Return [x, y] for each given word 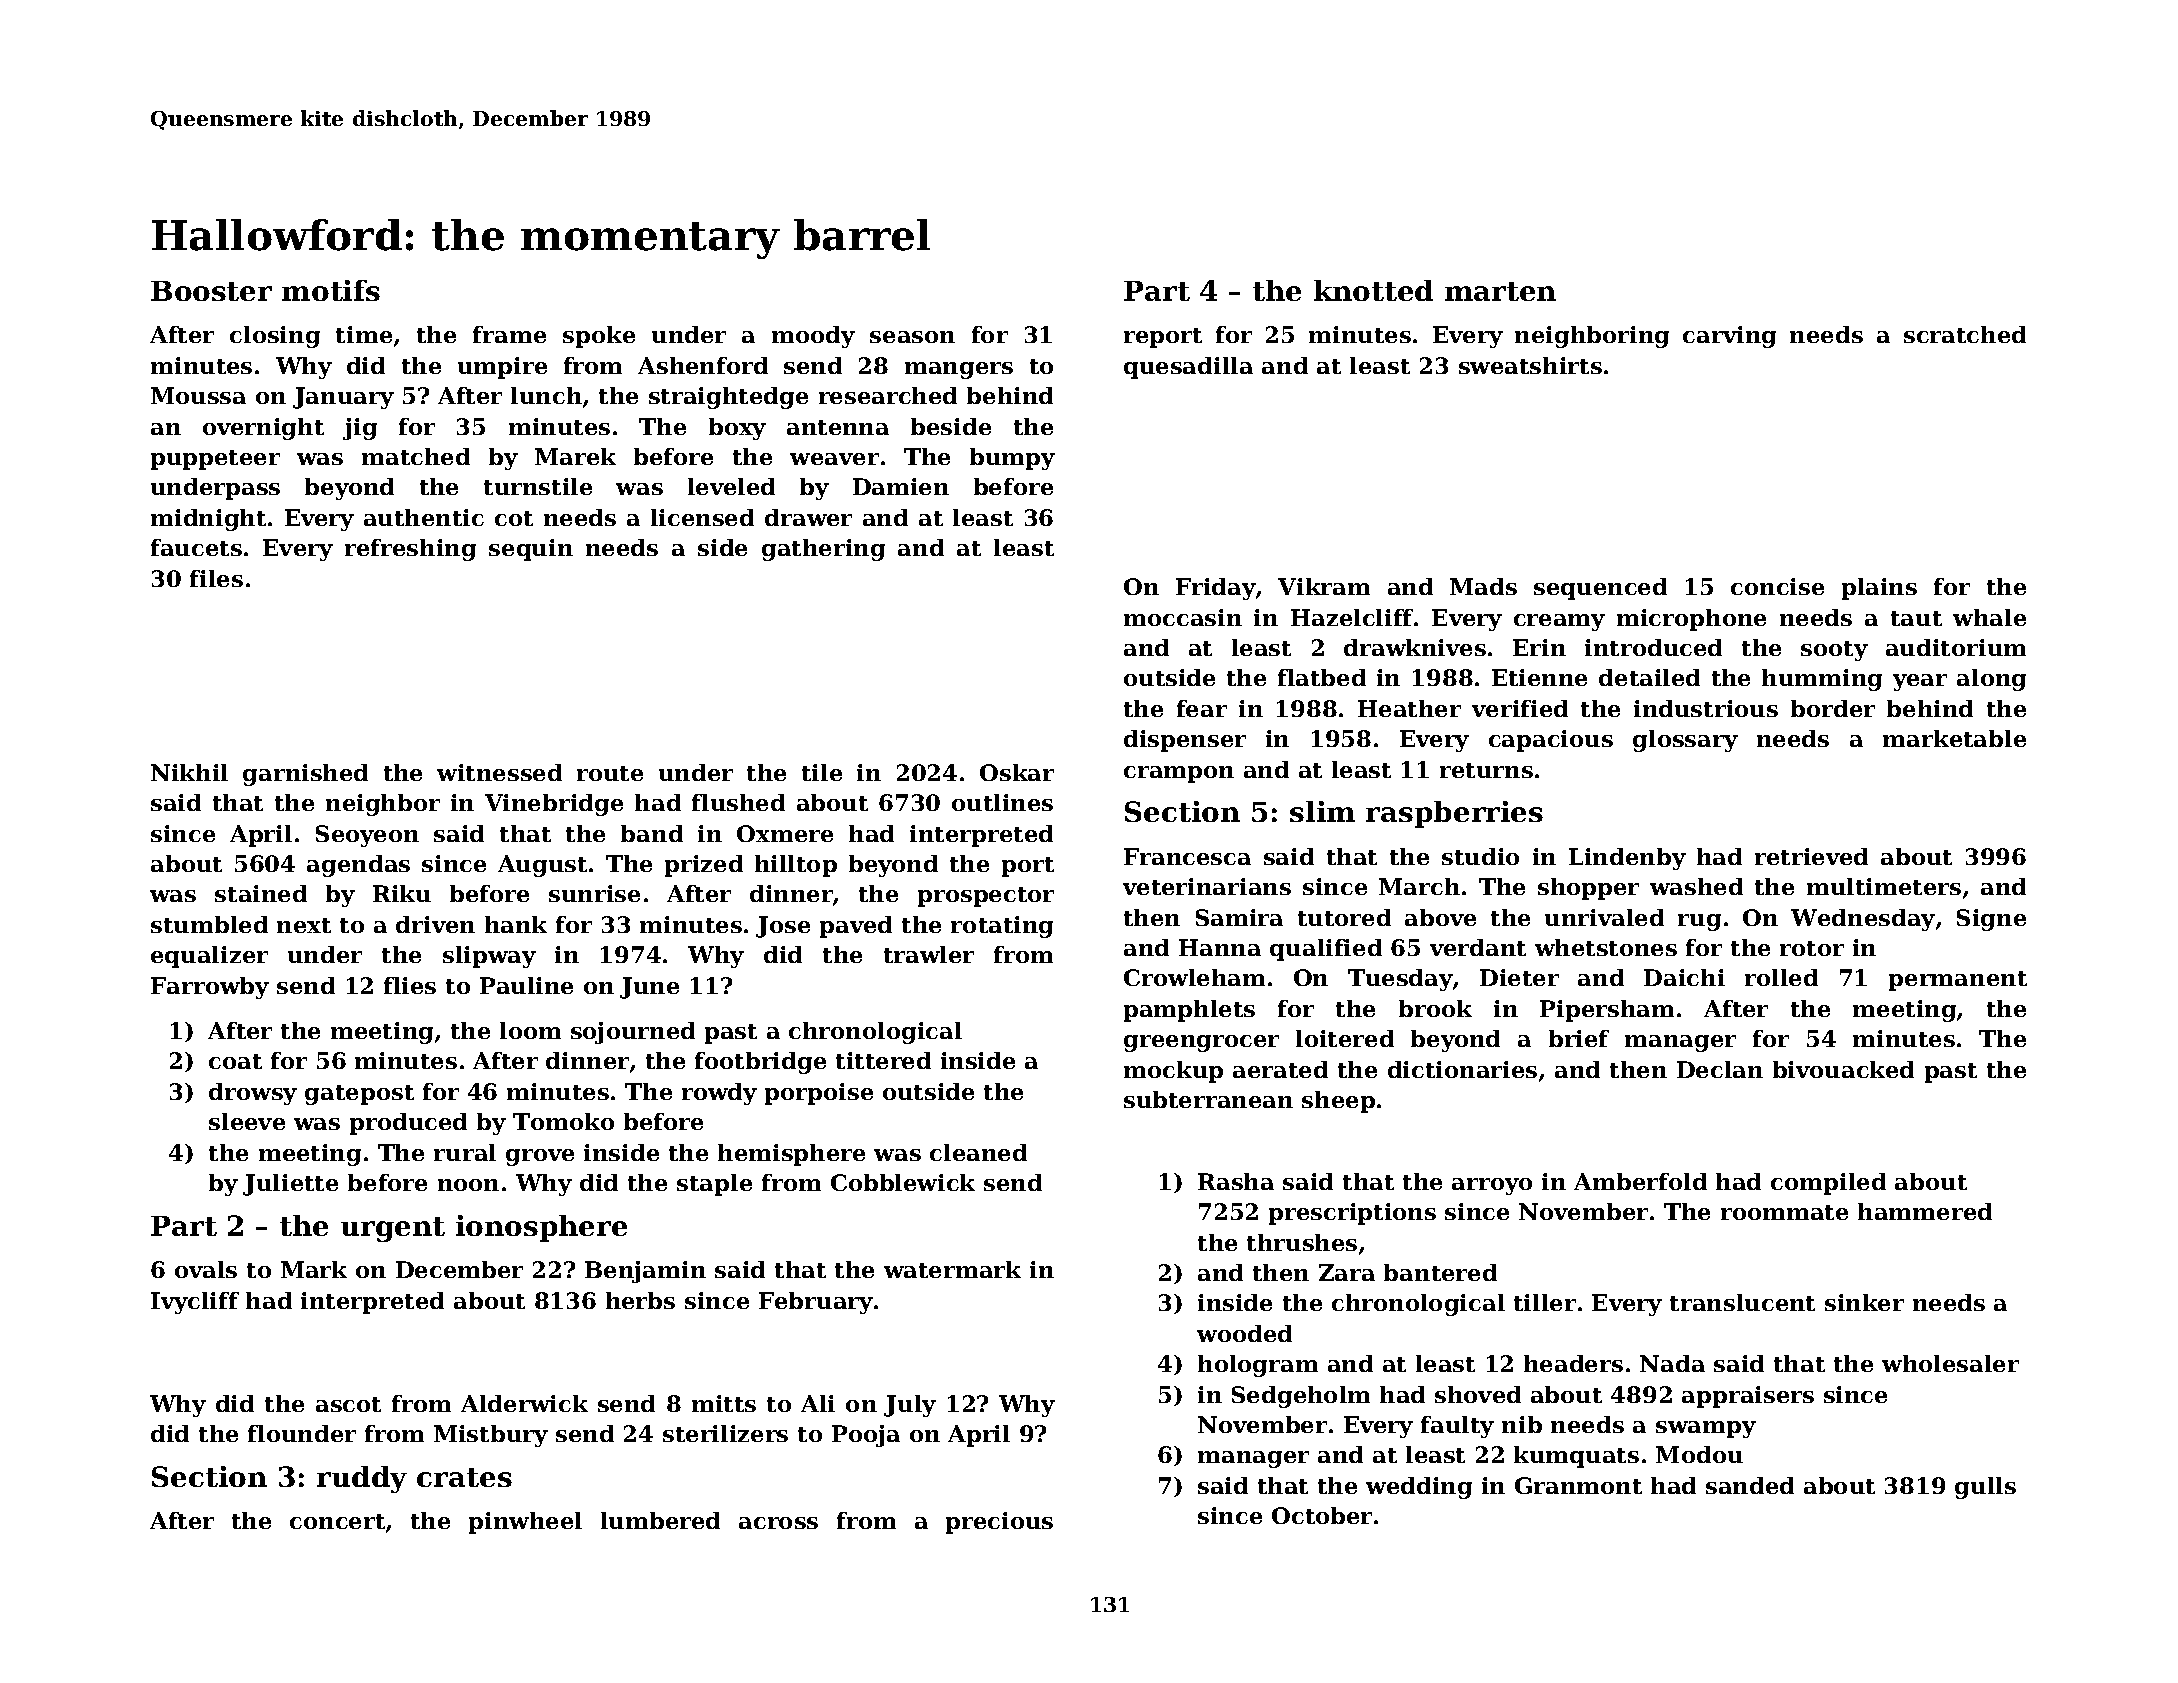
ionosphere [541, 1228]
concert [337, 1521]
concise [1777, 586]
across [778, 1523]
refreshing [410, 550]
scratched [1965, 334]
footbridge [760, 1063]
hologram [1258, 1366]
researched [888, 395]
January [343, 398]
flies [410, 985]
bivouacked [1843, 1069]
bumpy [1012, 459]
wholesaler [1950, 1363]
